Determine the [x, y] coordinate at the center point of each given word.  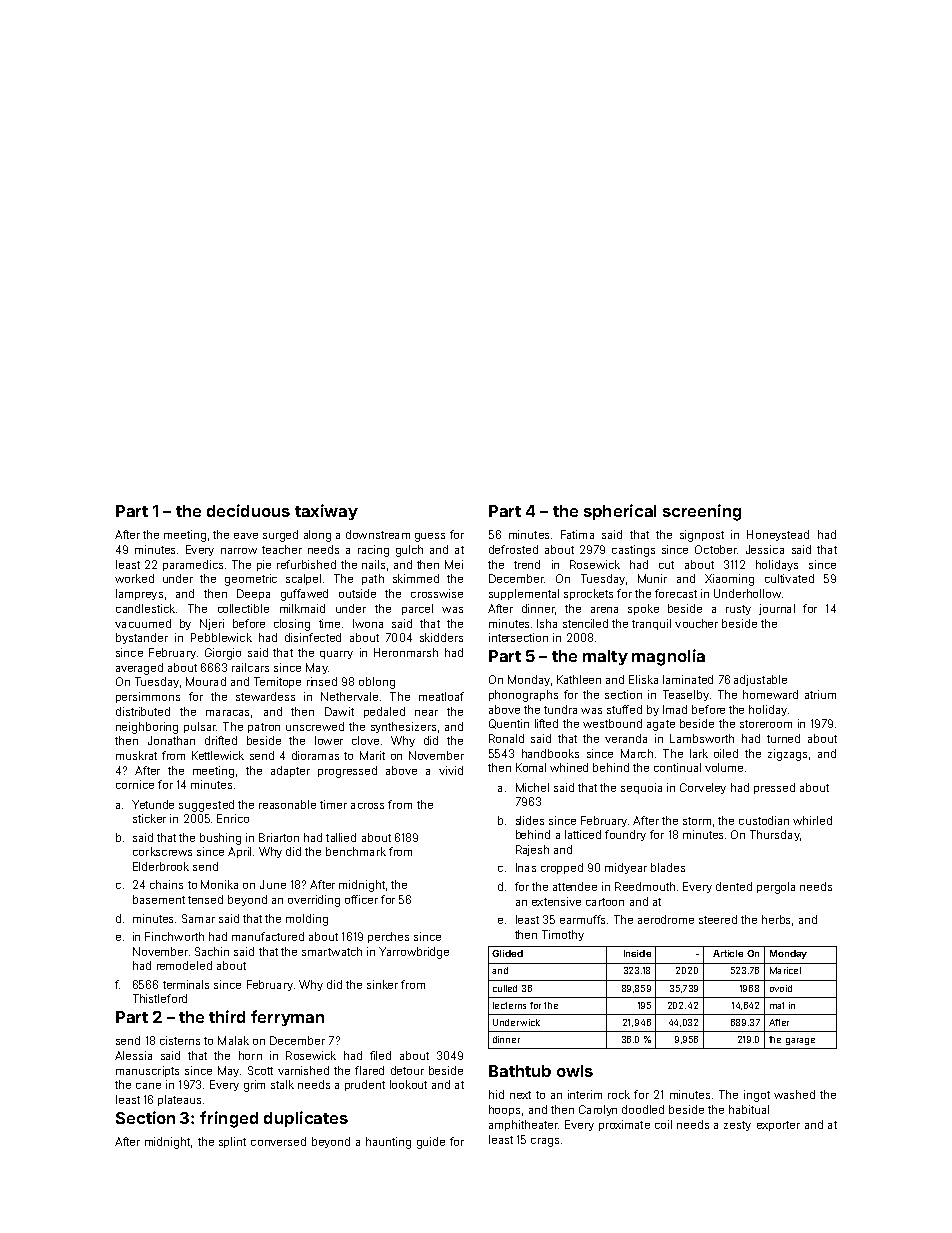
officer [361, 899]
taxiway [326, 512]
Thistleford [160, 998]
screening [702, 512]
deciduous [248, 510]
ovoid [781, 988]
